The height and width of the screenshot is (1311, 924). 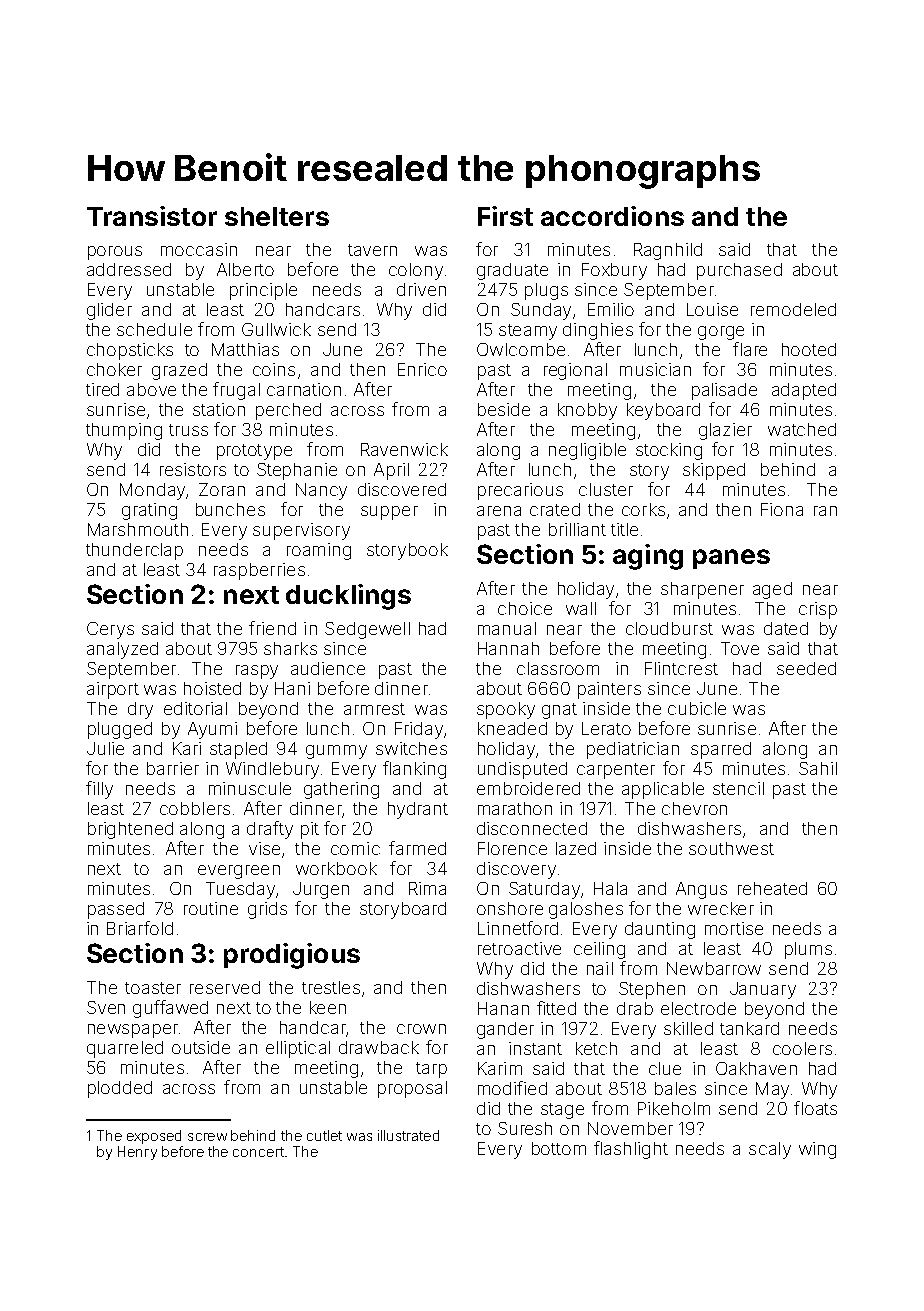 What do you see at coordinates (219, 409) in the screenshot?
I see `station` at bounding box center [219, 409].
